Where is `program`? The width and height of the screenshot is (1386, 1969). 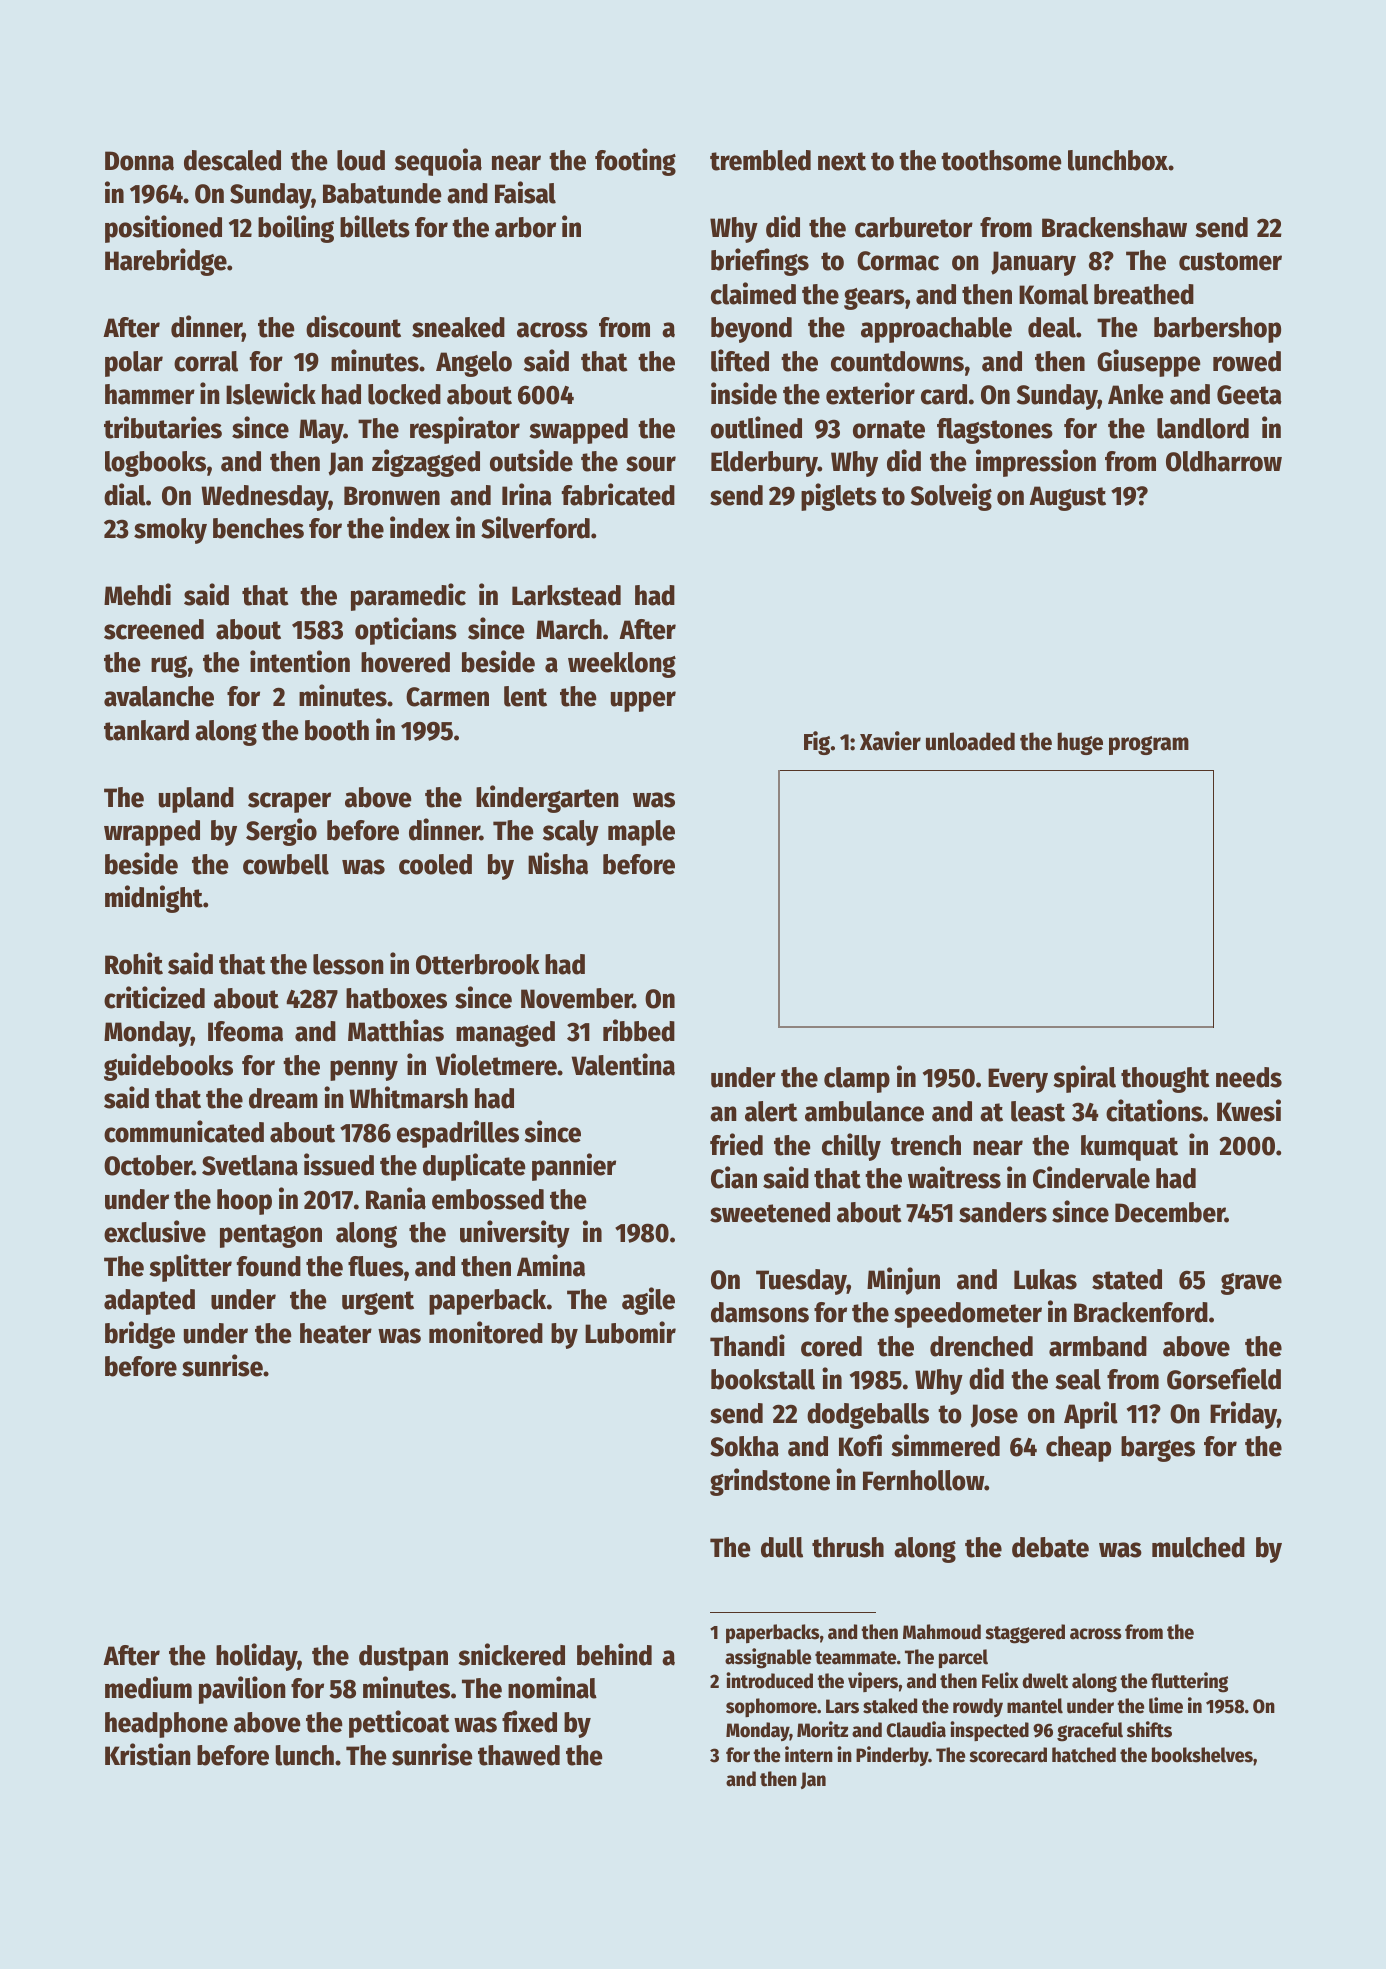 program is located at coordinates (1149, 745).
